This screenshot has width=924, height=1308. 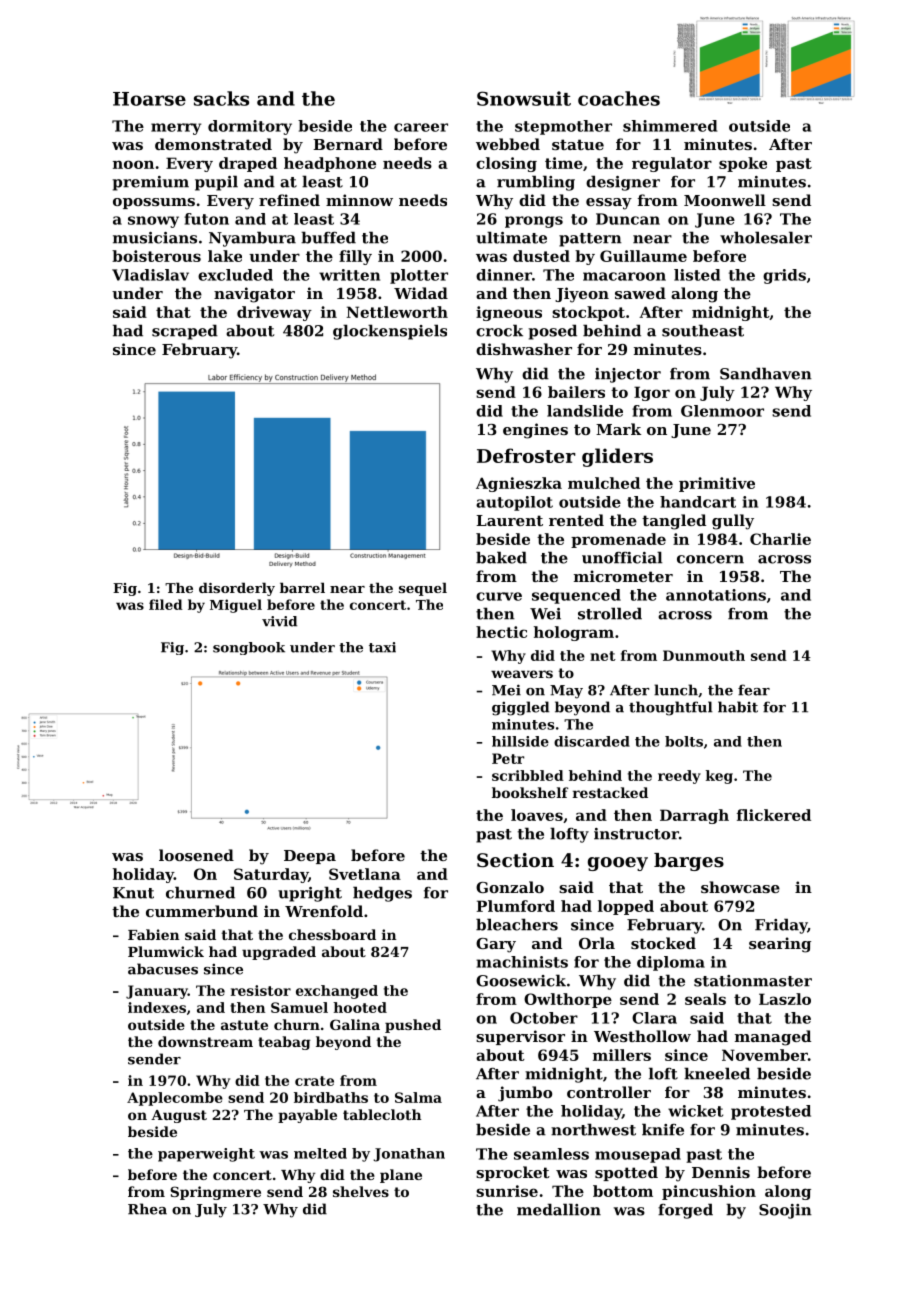 I want to click on dinner, so click(x=504, y=275).
